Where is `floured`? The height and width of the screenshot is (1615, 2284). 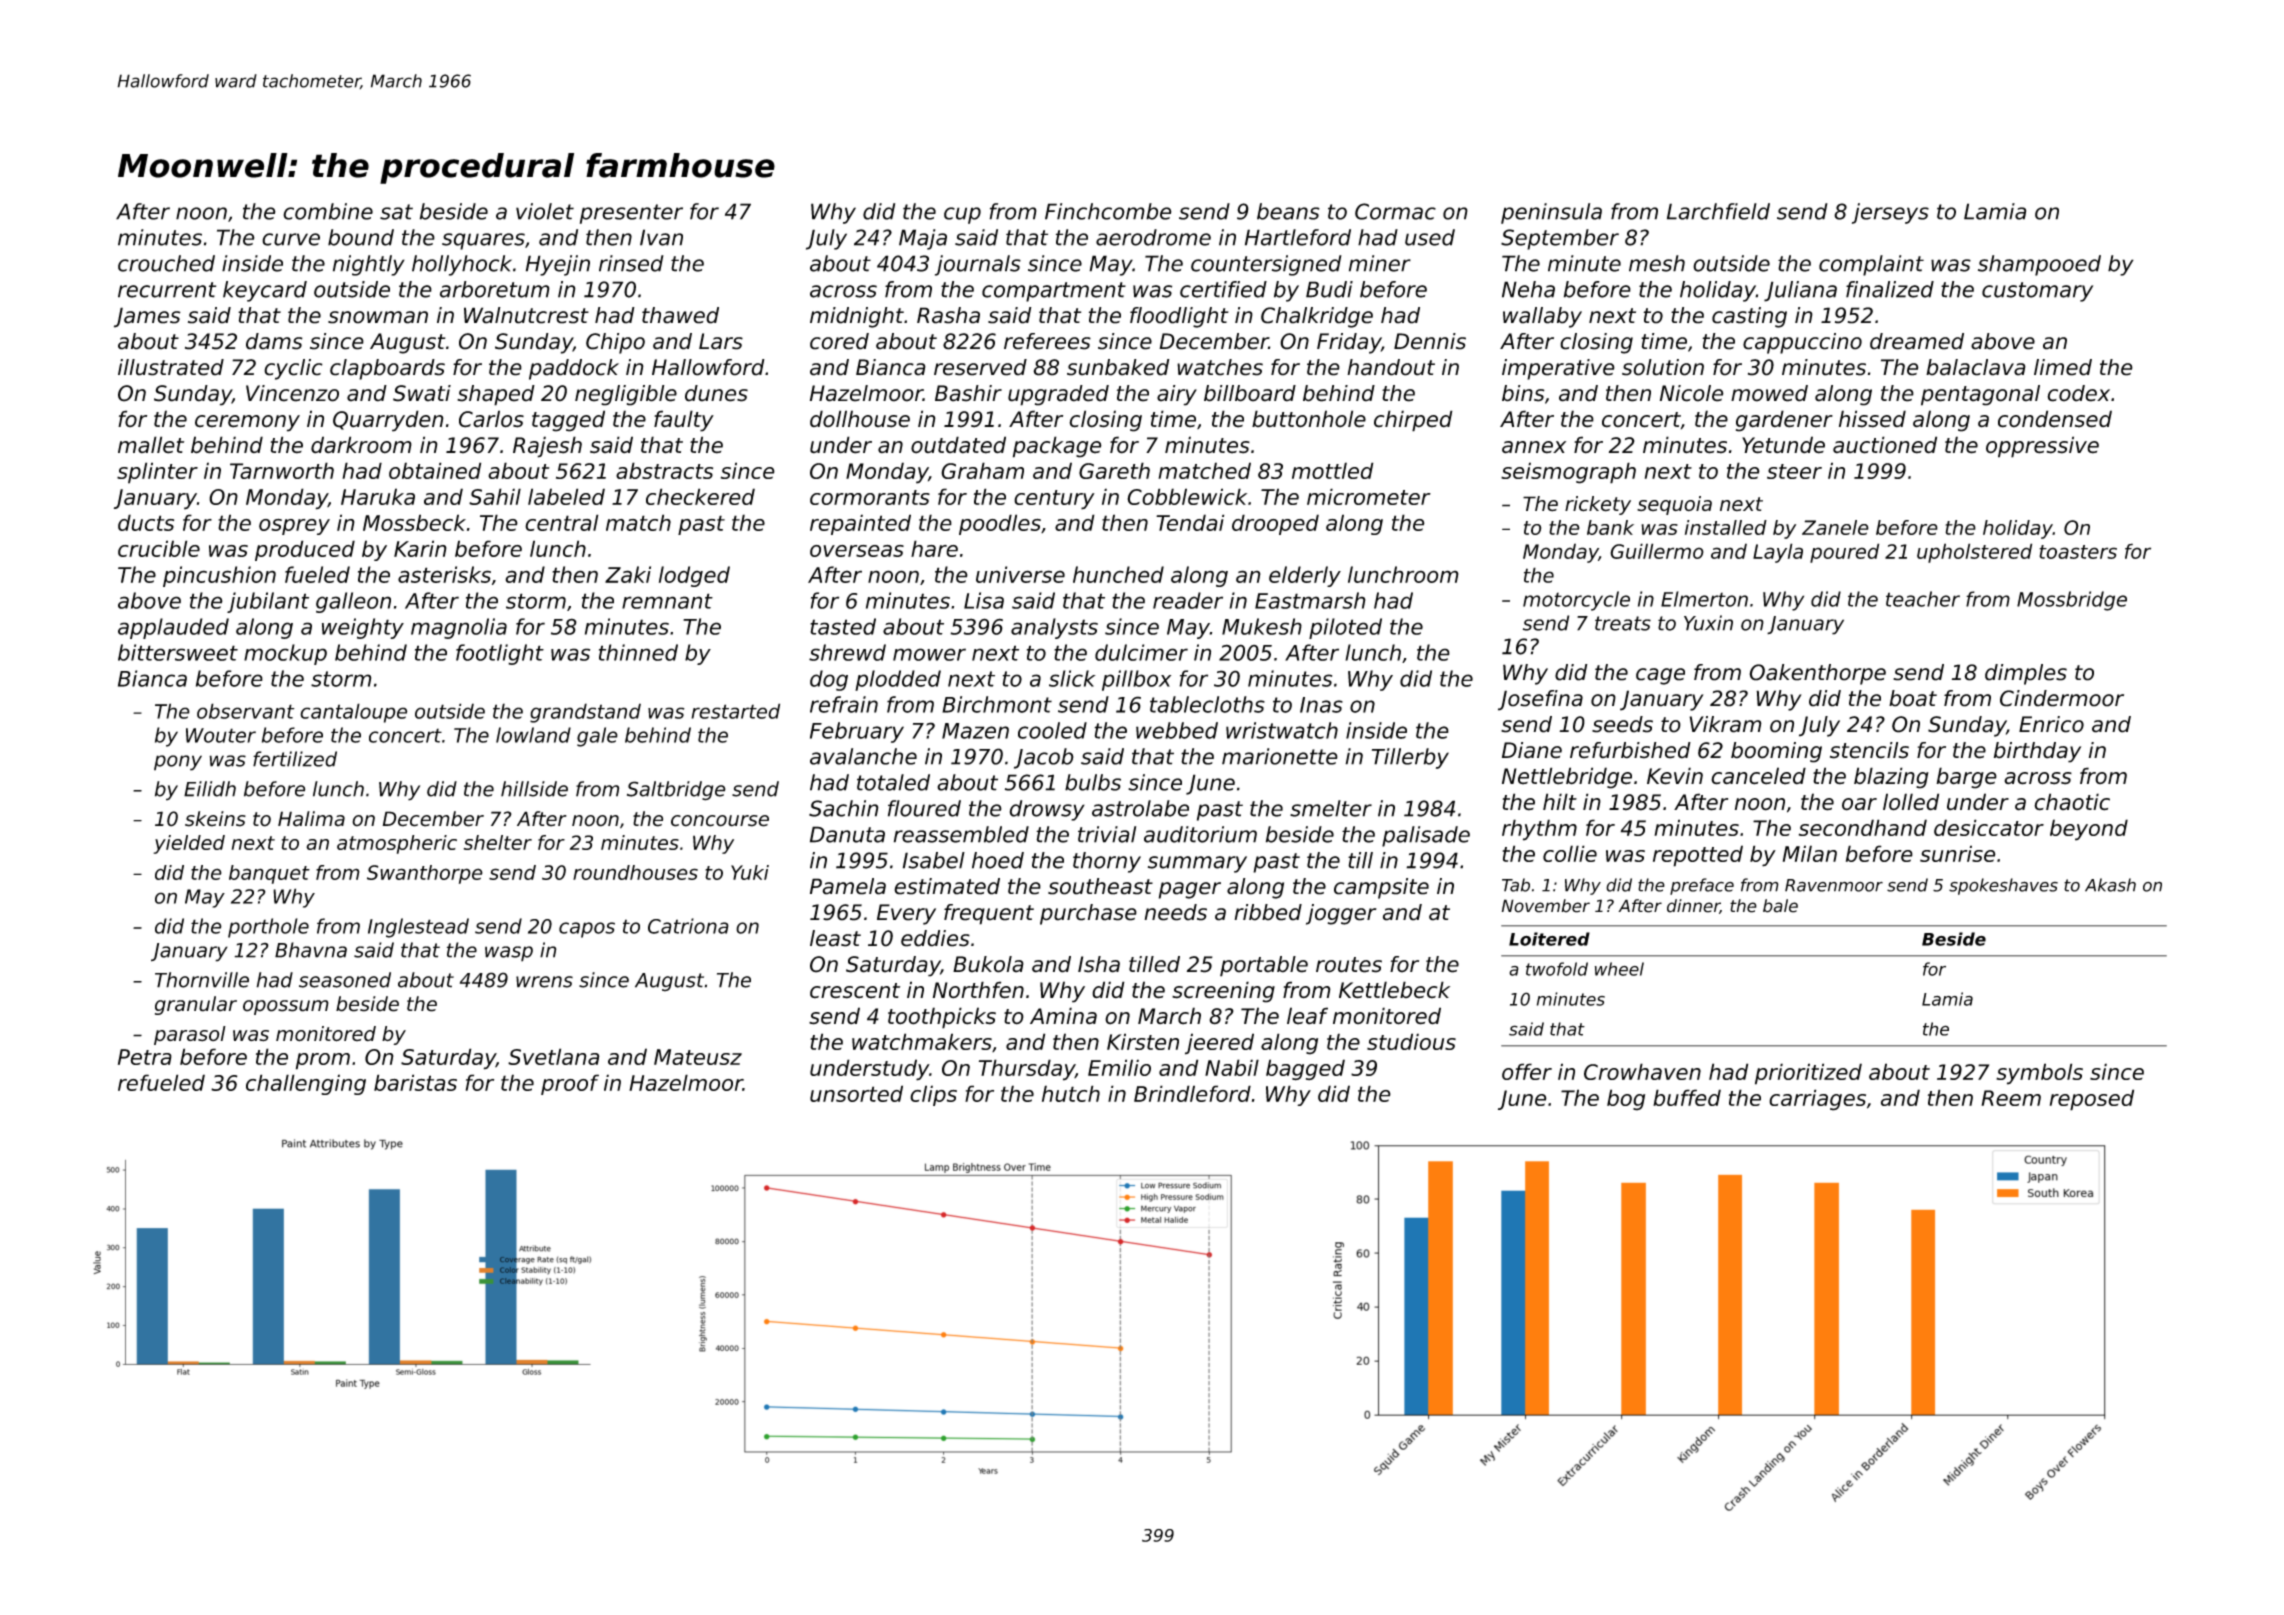 floured is located at coordinates (924, 808).
